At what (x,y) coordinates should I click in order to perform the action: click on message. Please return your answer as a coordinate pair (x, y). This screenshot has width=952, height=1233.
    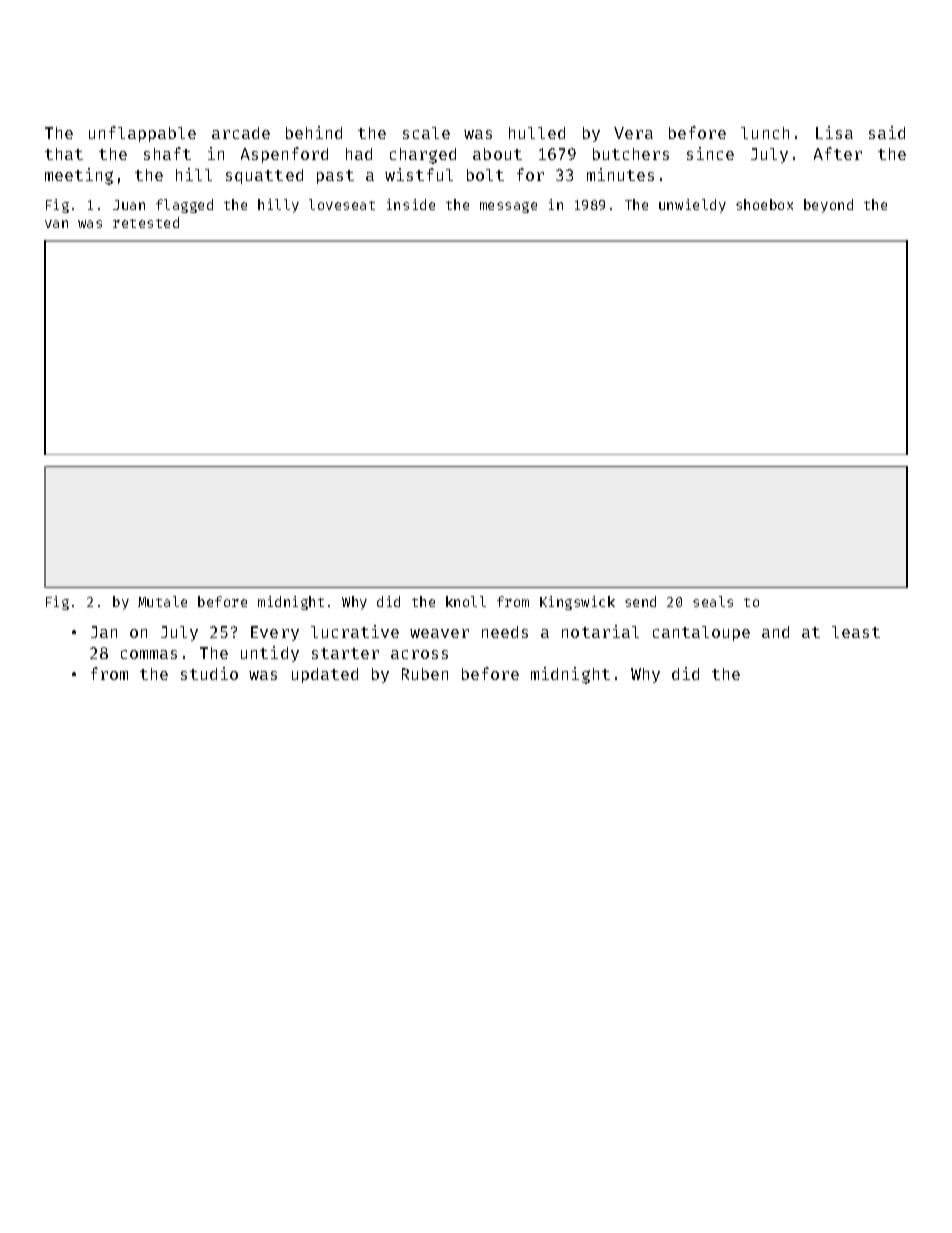
    Looking at the image, I should click on (508, 207).
